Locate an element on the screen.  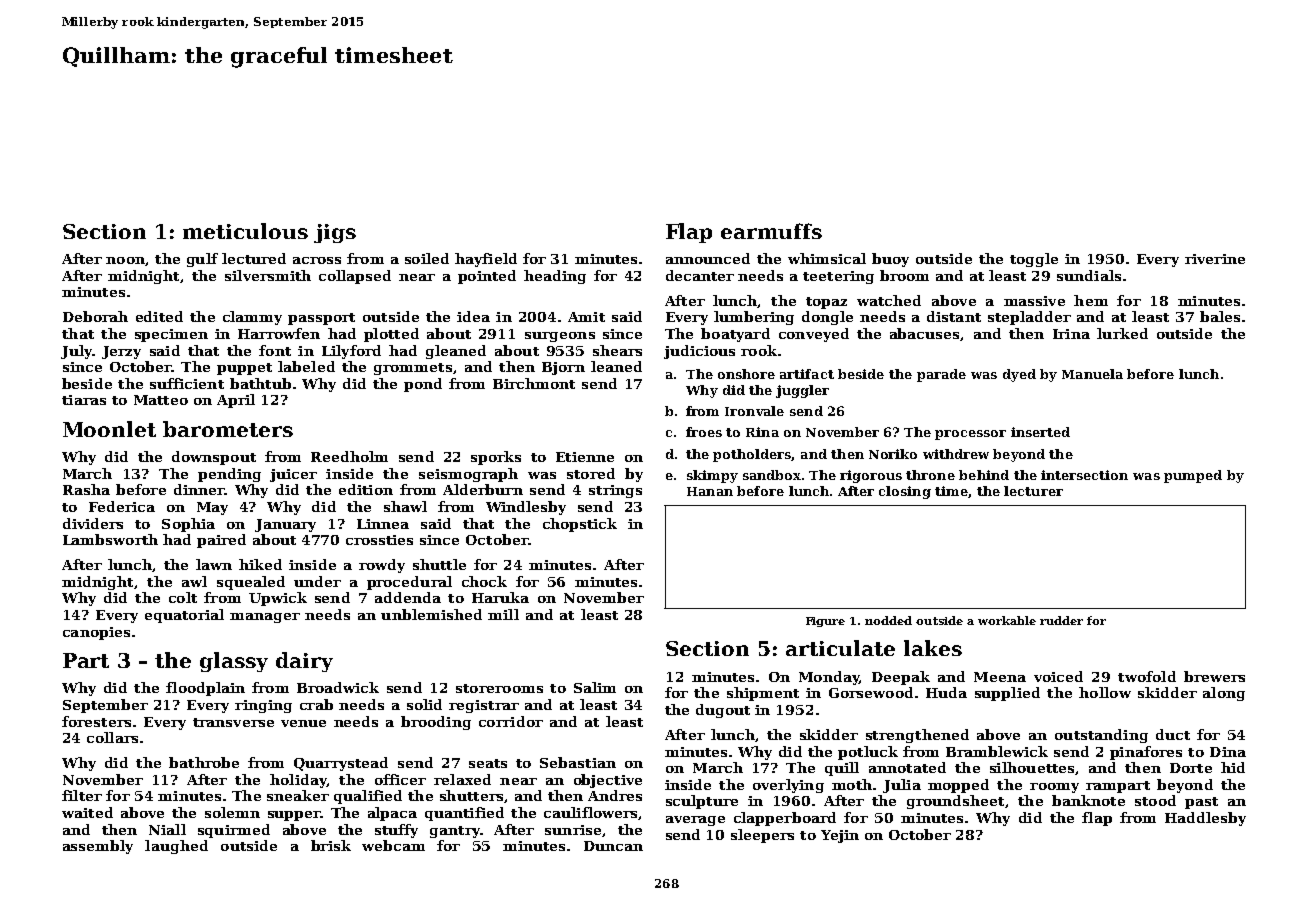
Figure is located at coordinates (825, 622).
